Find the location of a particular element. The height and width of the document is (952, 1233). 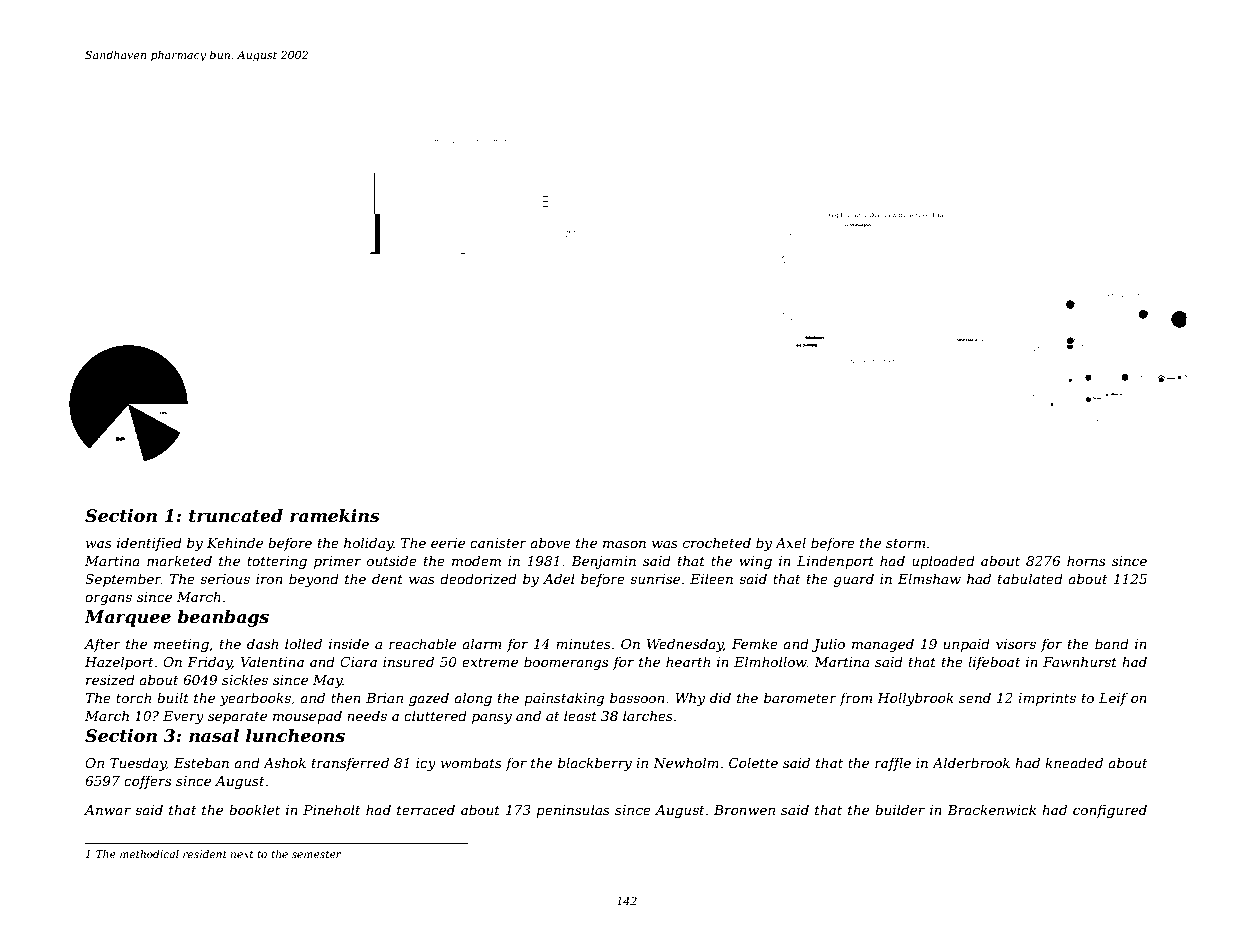

Eileen is located at coordinates (711, 578).
